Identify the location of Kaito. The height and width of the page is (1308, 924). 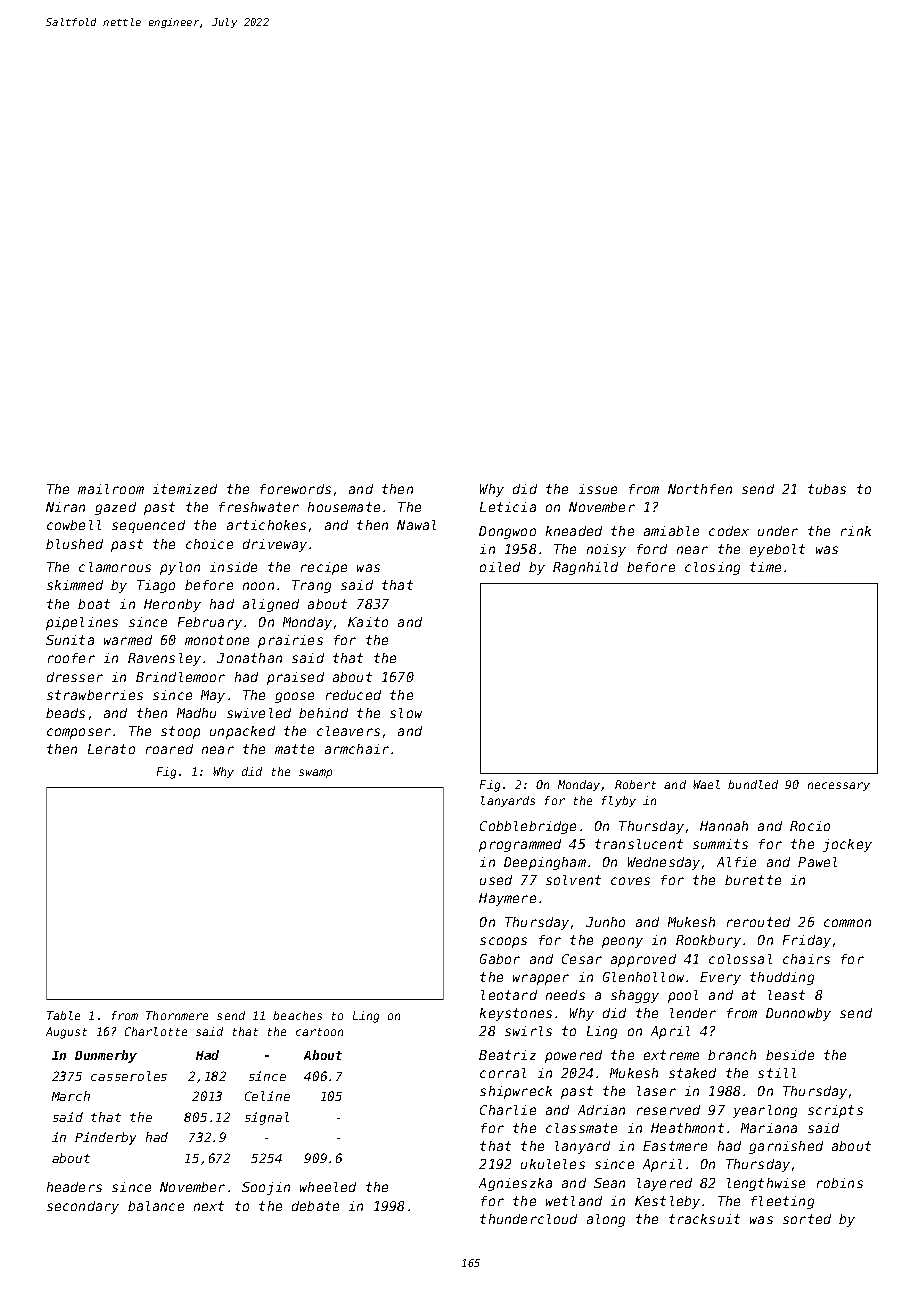
(368, 622).
